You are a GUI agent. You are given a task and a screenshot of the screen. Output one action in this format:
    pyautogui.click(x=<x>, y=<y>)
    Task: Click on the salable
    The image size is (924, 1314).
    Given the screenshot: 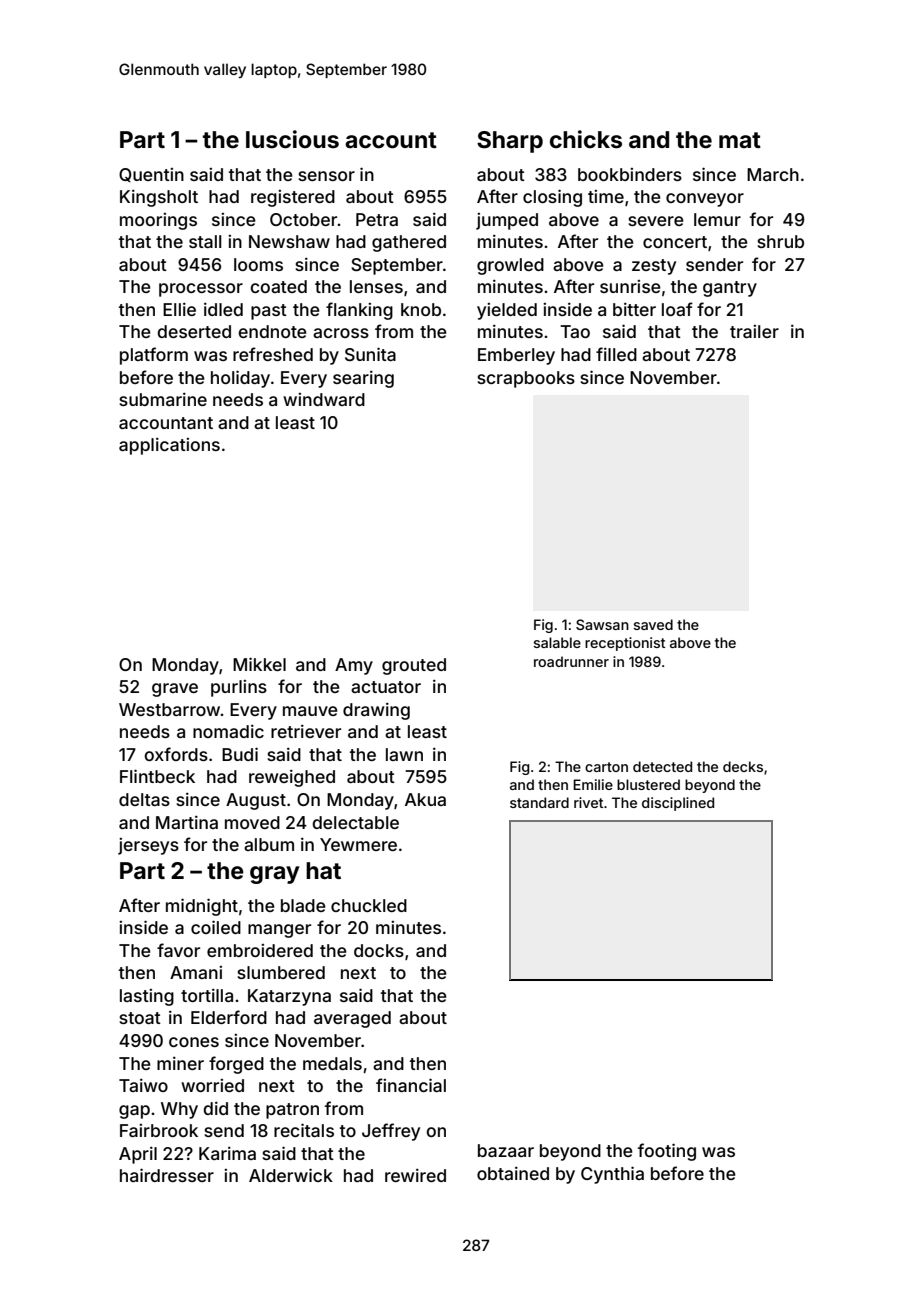 What is the action you would take?
    pyautogui.click(x=557, y=642)
